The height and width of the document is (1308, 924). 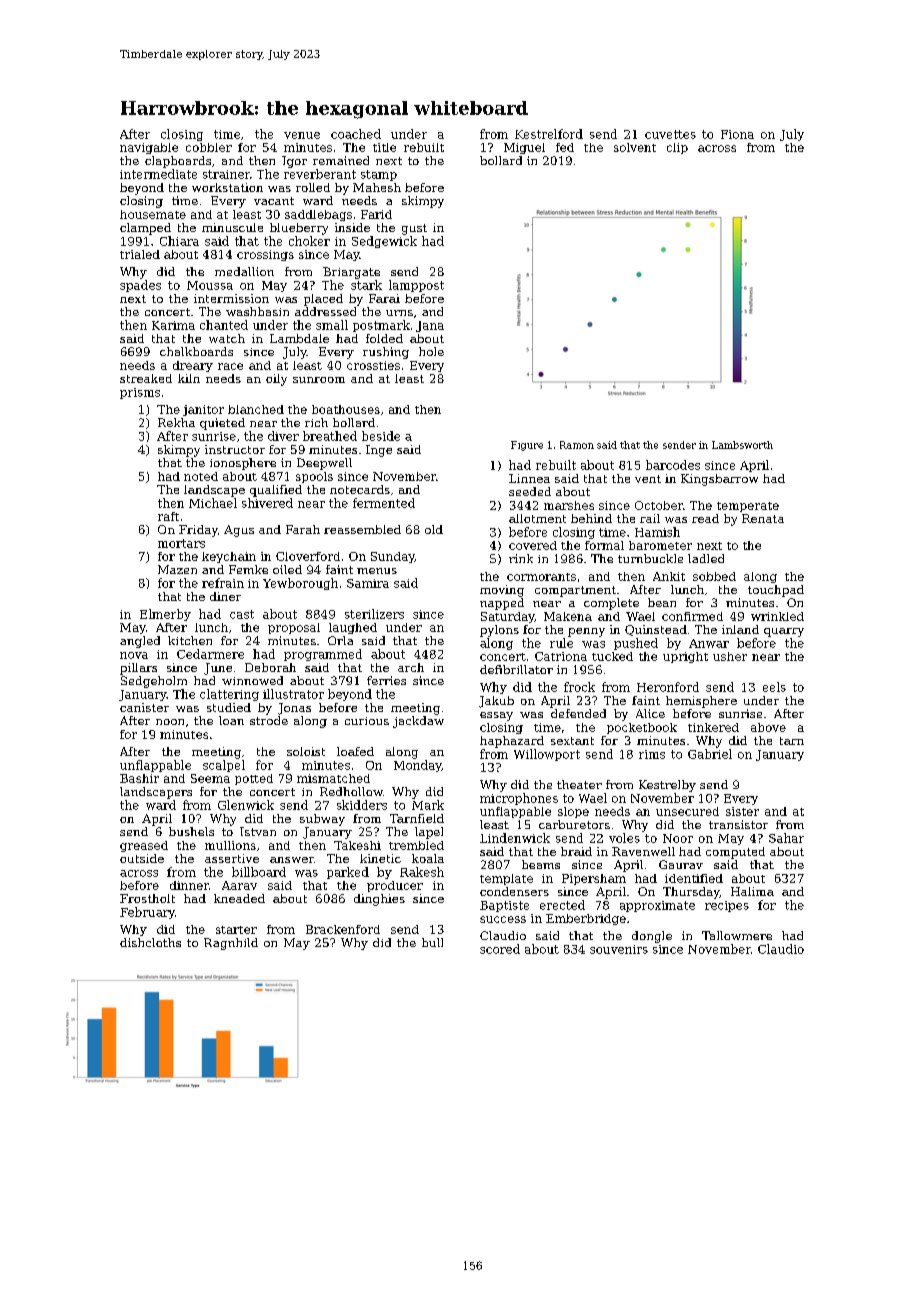 I want to click on jackdaw, so click(x=418, y=722).
